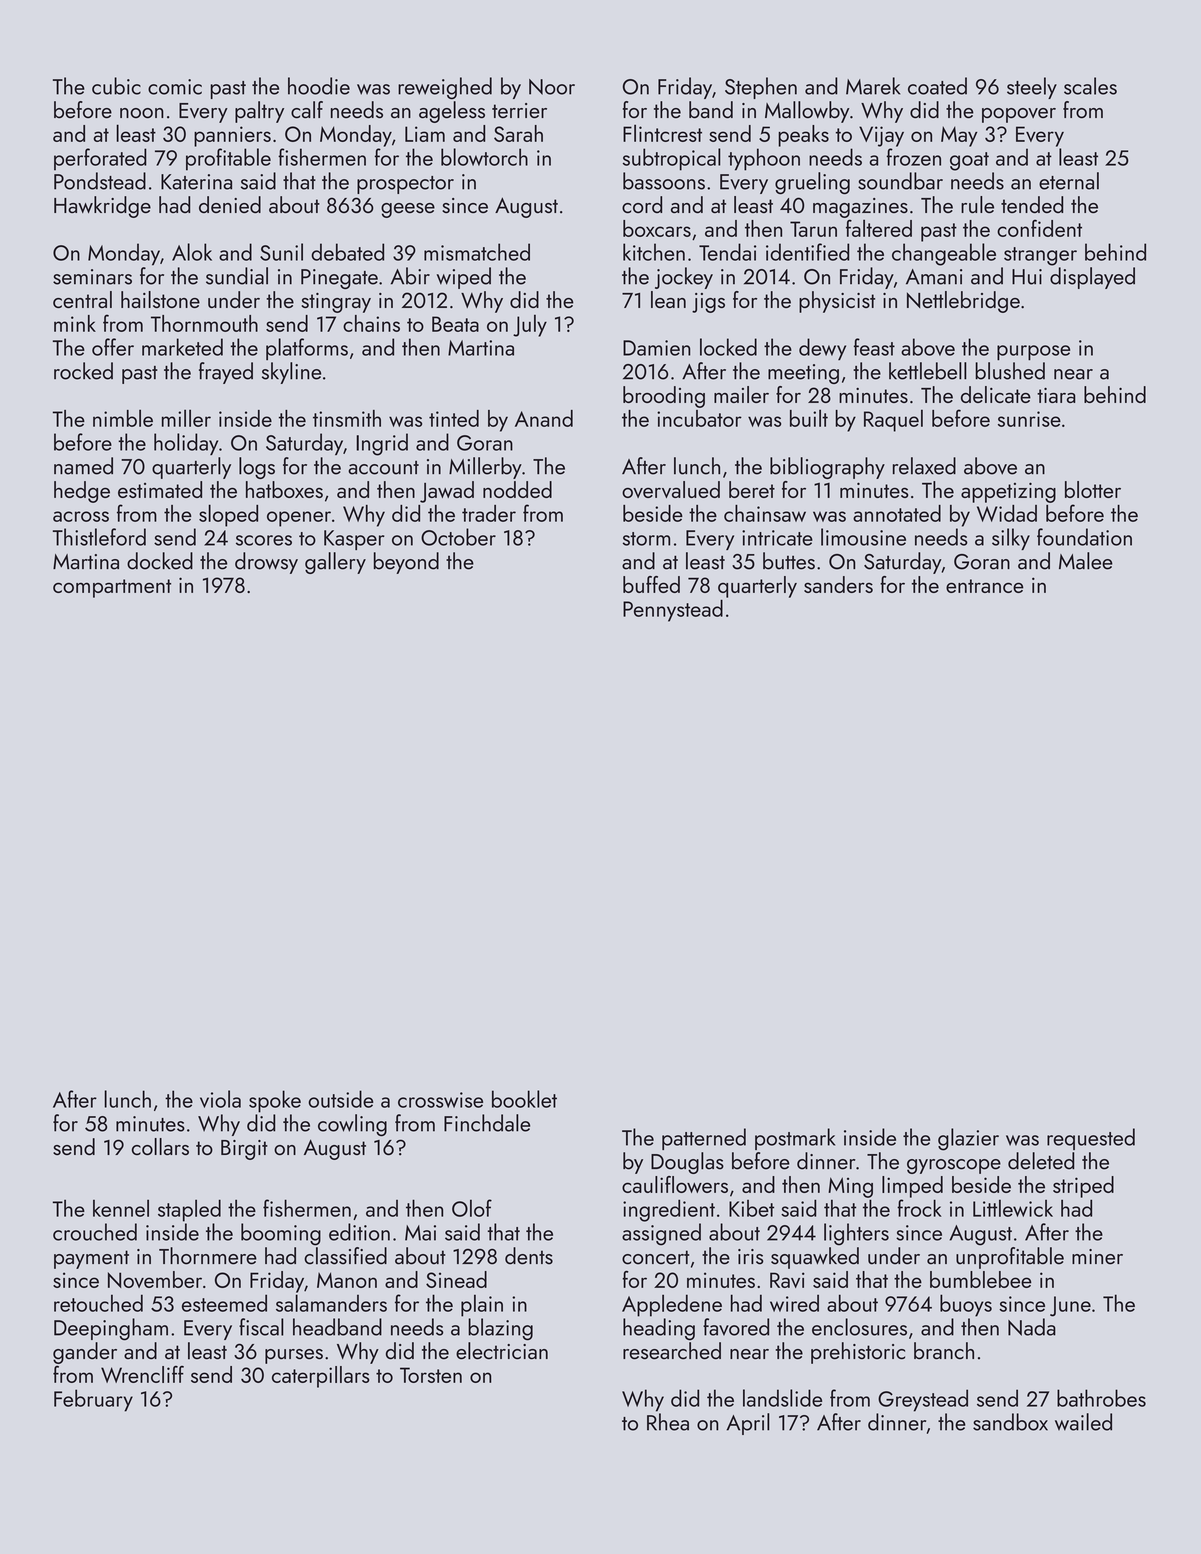 The image size is (1201, 1554). I want to click on displayed, so click(1092, 278).
